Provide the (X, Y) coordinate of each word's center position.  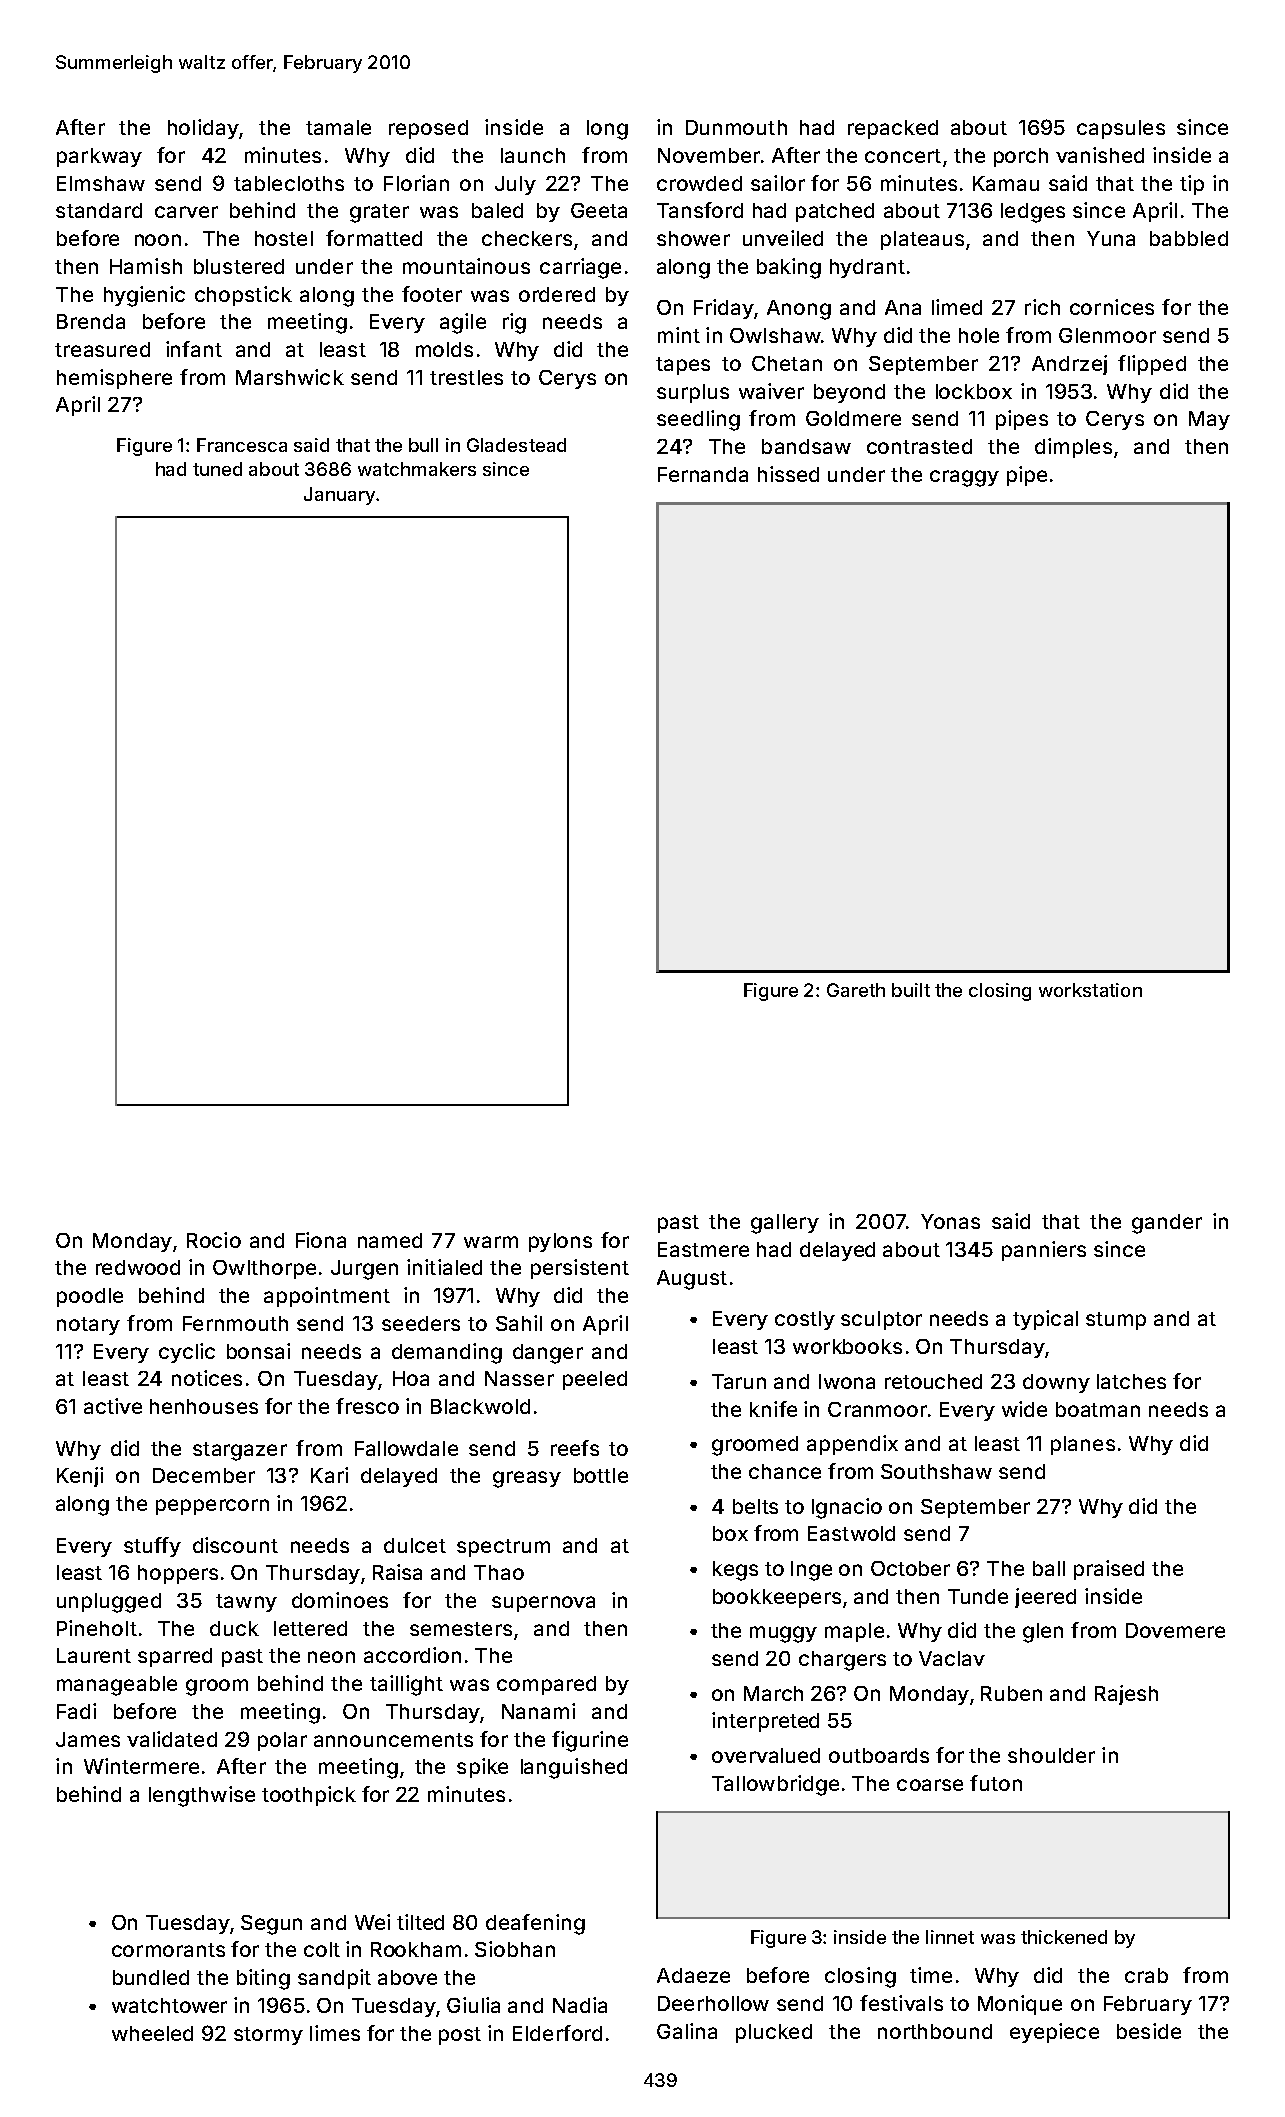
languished (574, 1768)
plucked (774, 2033)
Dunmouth (736, 127)
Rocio (214, 1240)
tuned (217, 469)
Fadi (76, 1711)
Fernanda (703, 474)
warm (491, 1242)
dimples (1073, 448)
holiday (203, 129)
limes (335, 2033)
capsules (1121, 129)
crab (1146, 1975)
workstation (1090, 990)
